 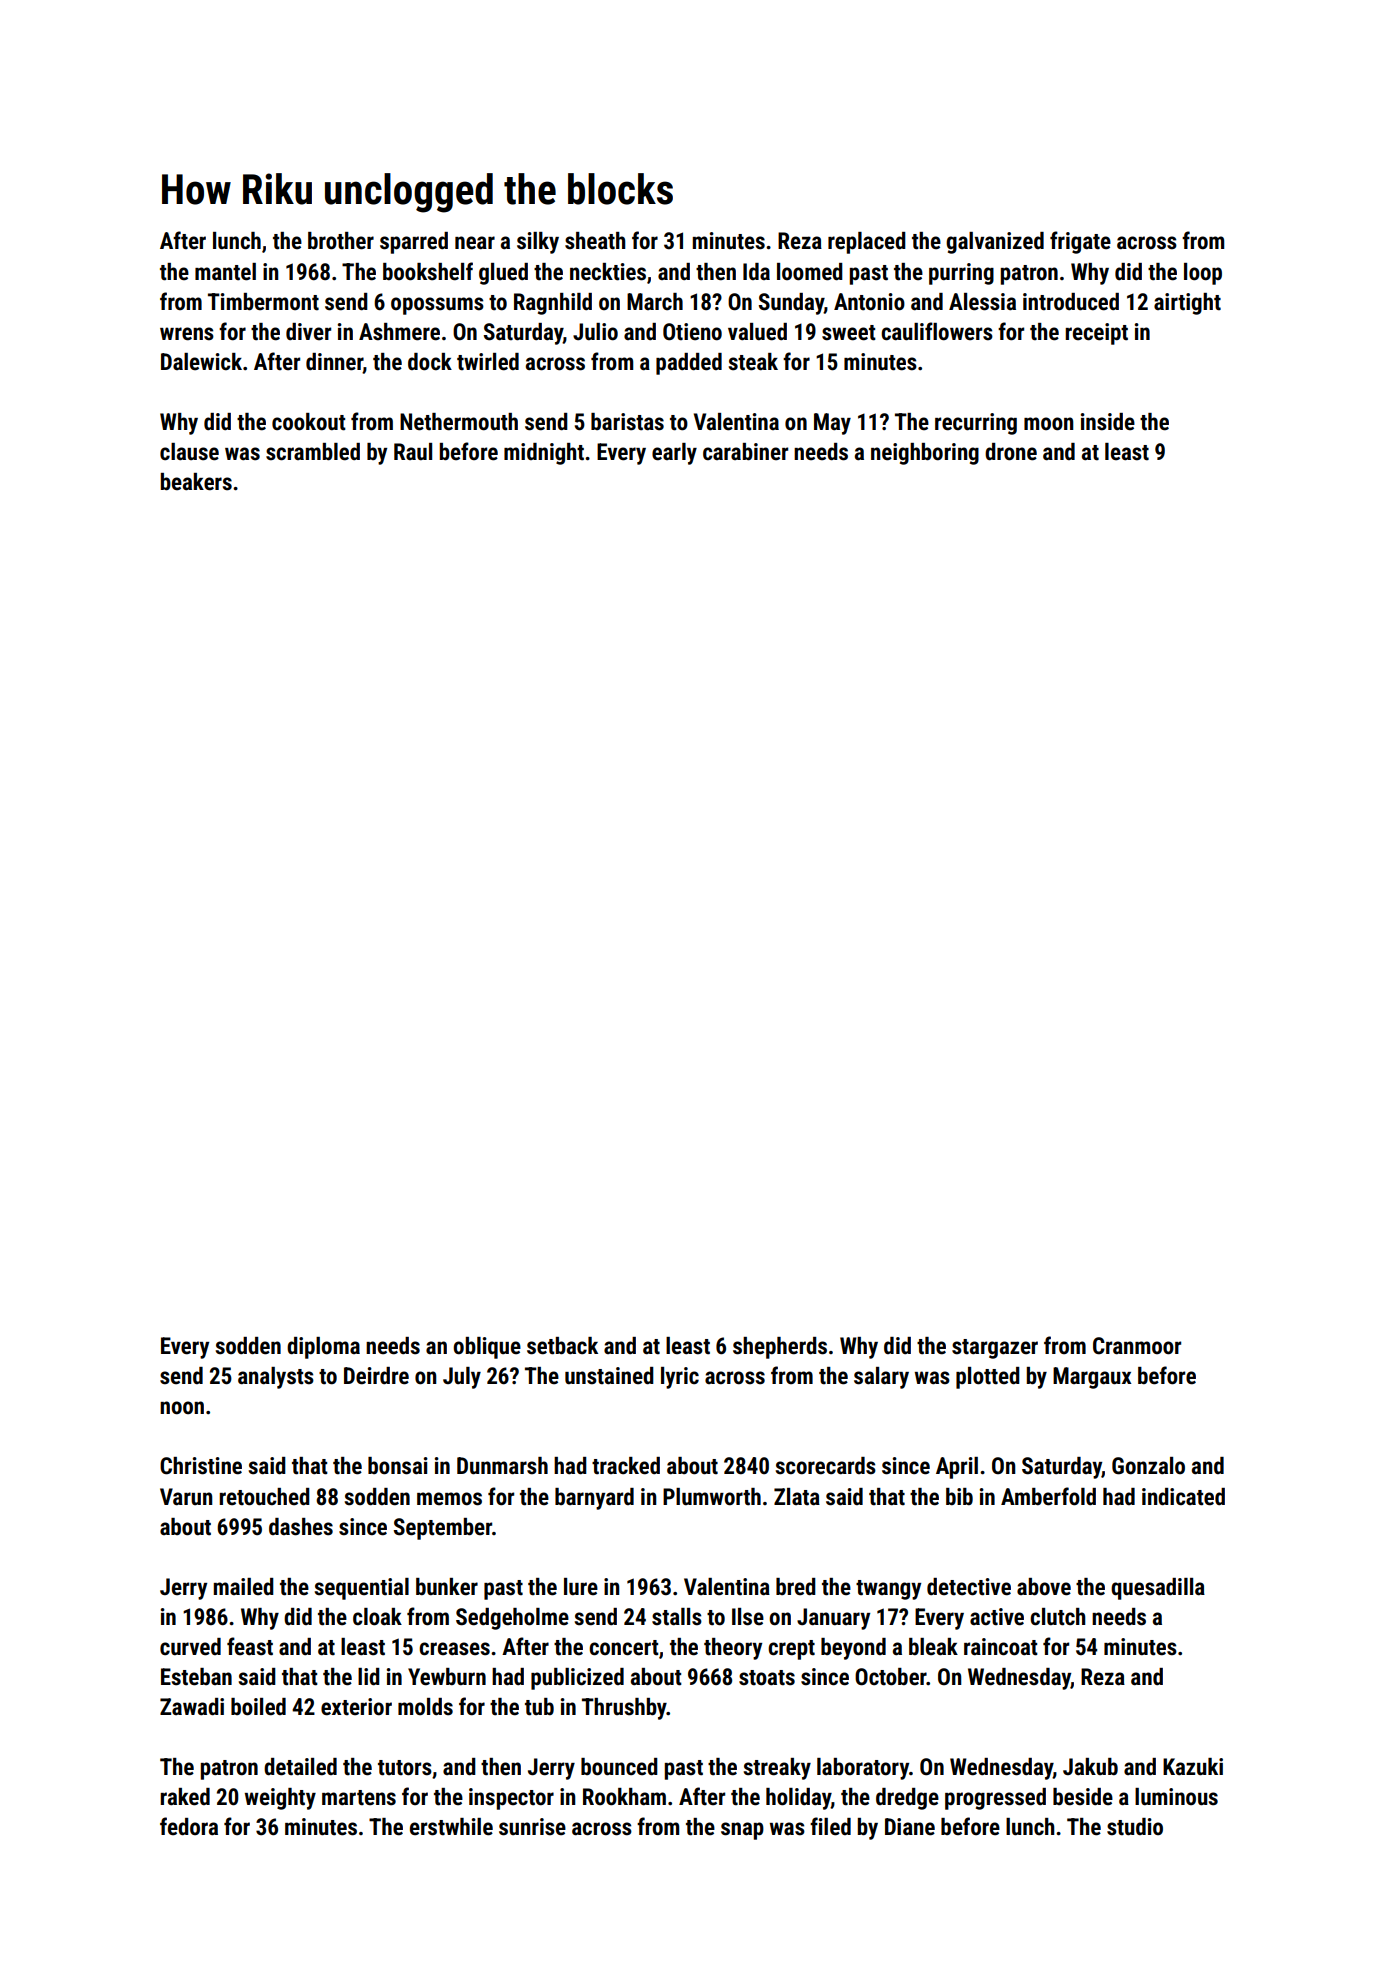 I want to click on stargazer, so click(x=995, y=1349).
